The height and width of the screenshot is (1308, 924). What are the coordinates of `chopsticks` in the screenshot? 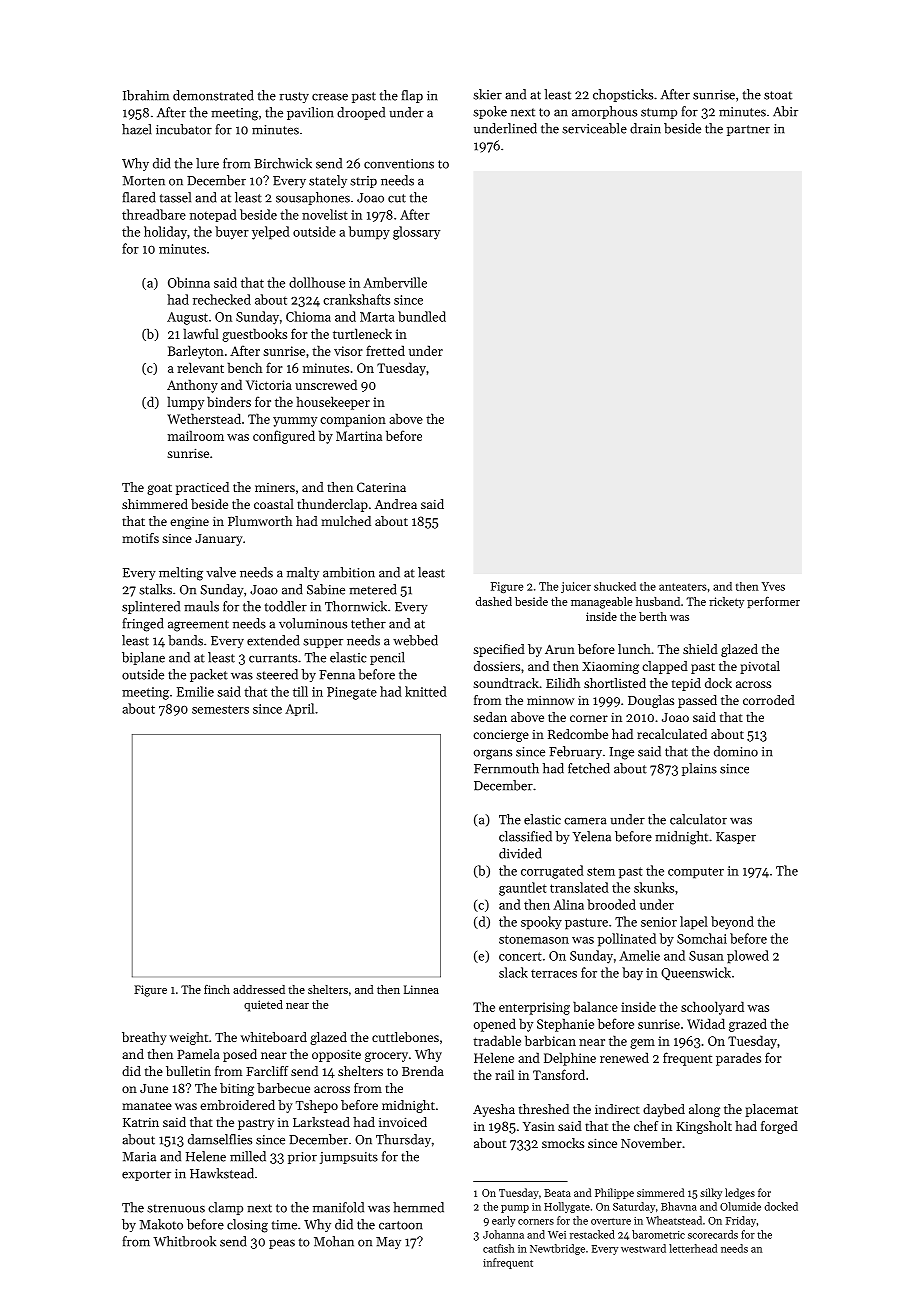 It's located at (623, 95).
